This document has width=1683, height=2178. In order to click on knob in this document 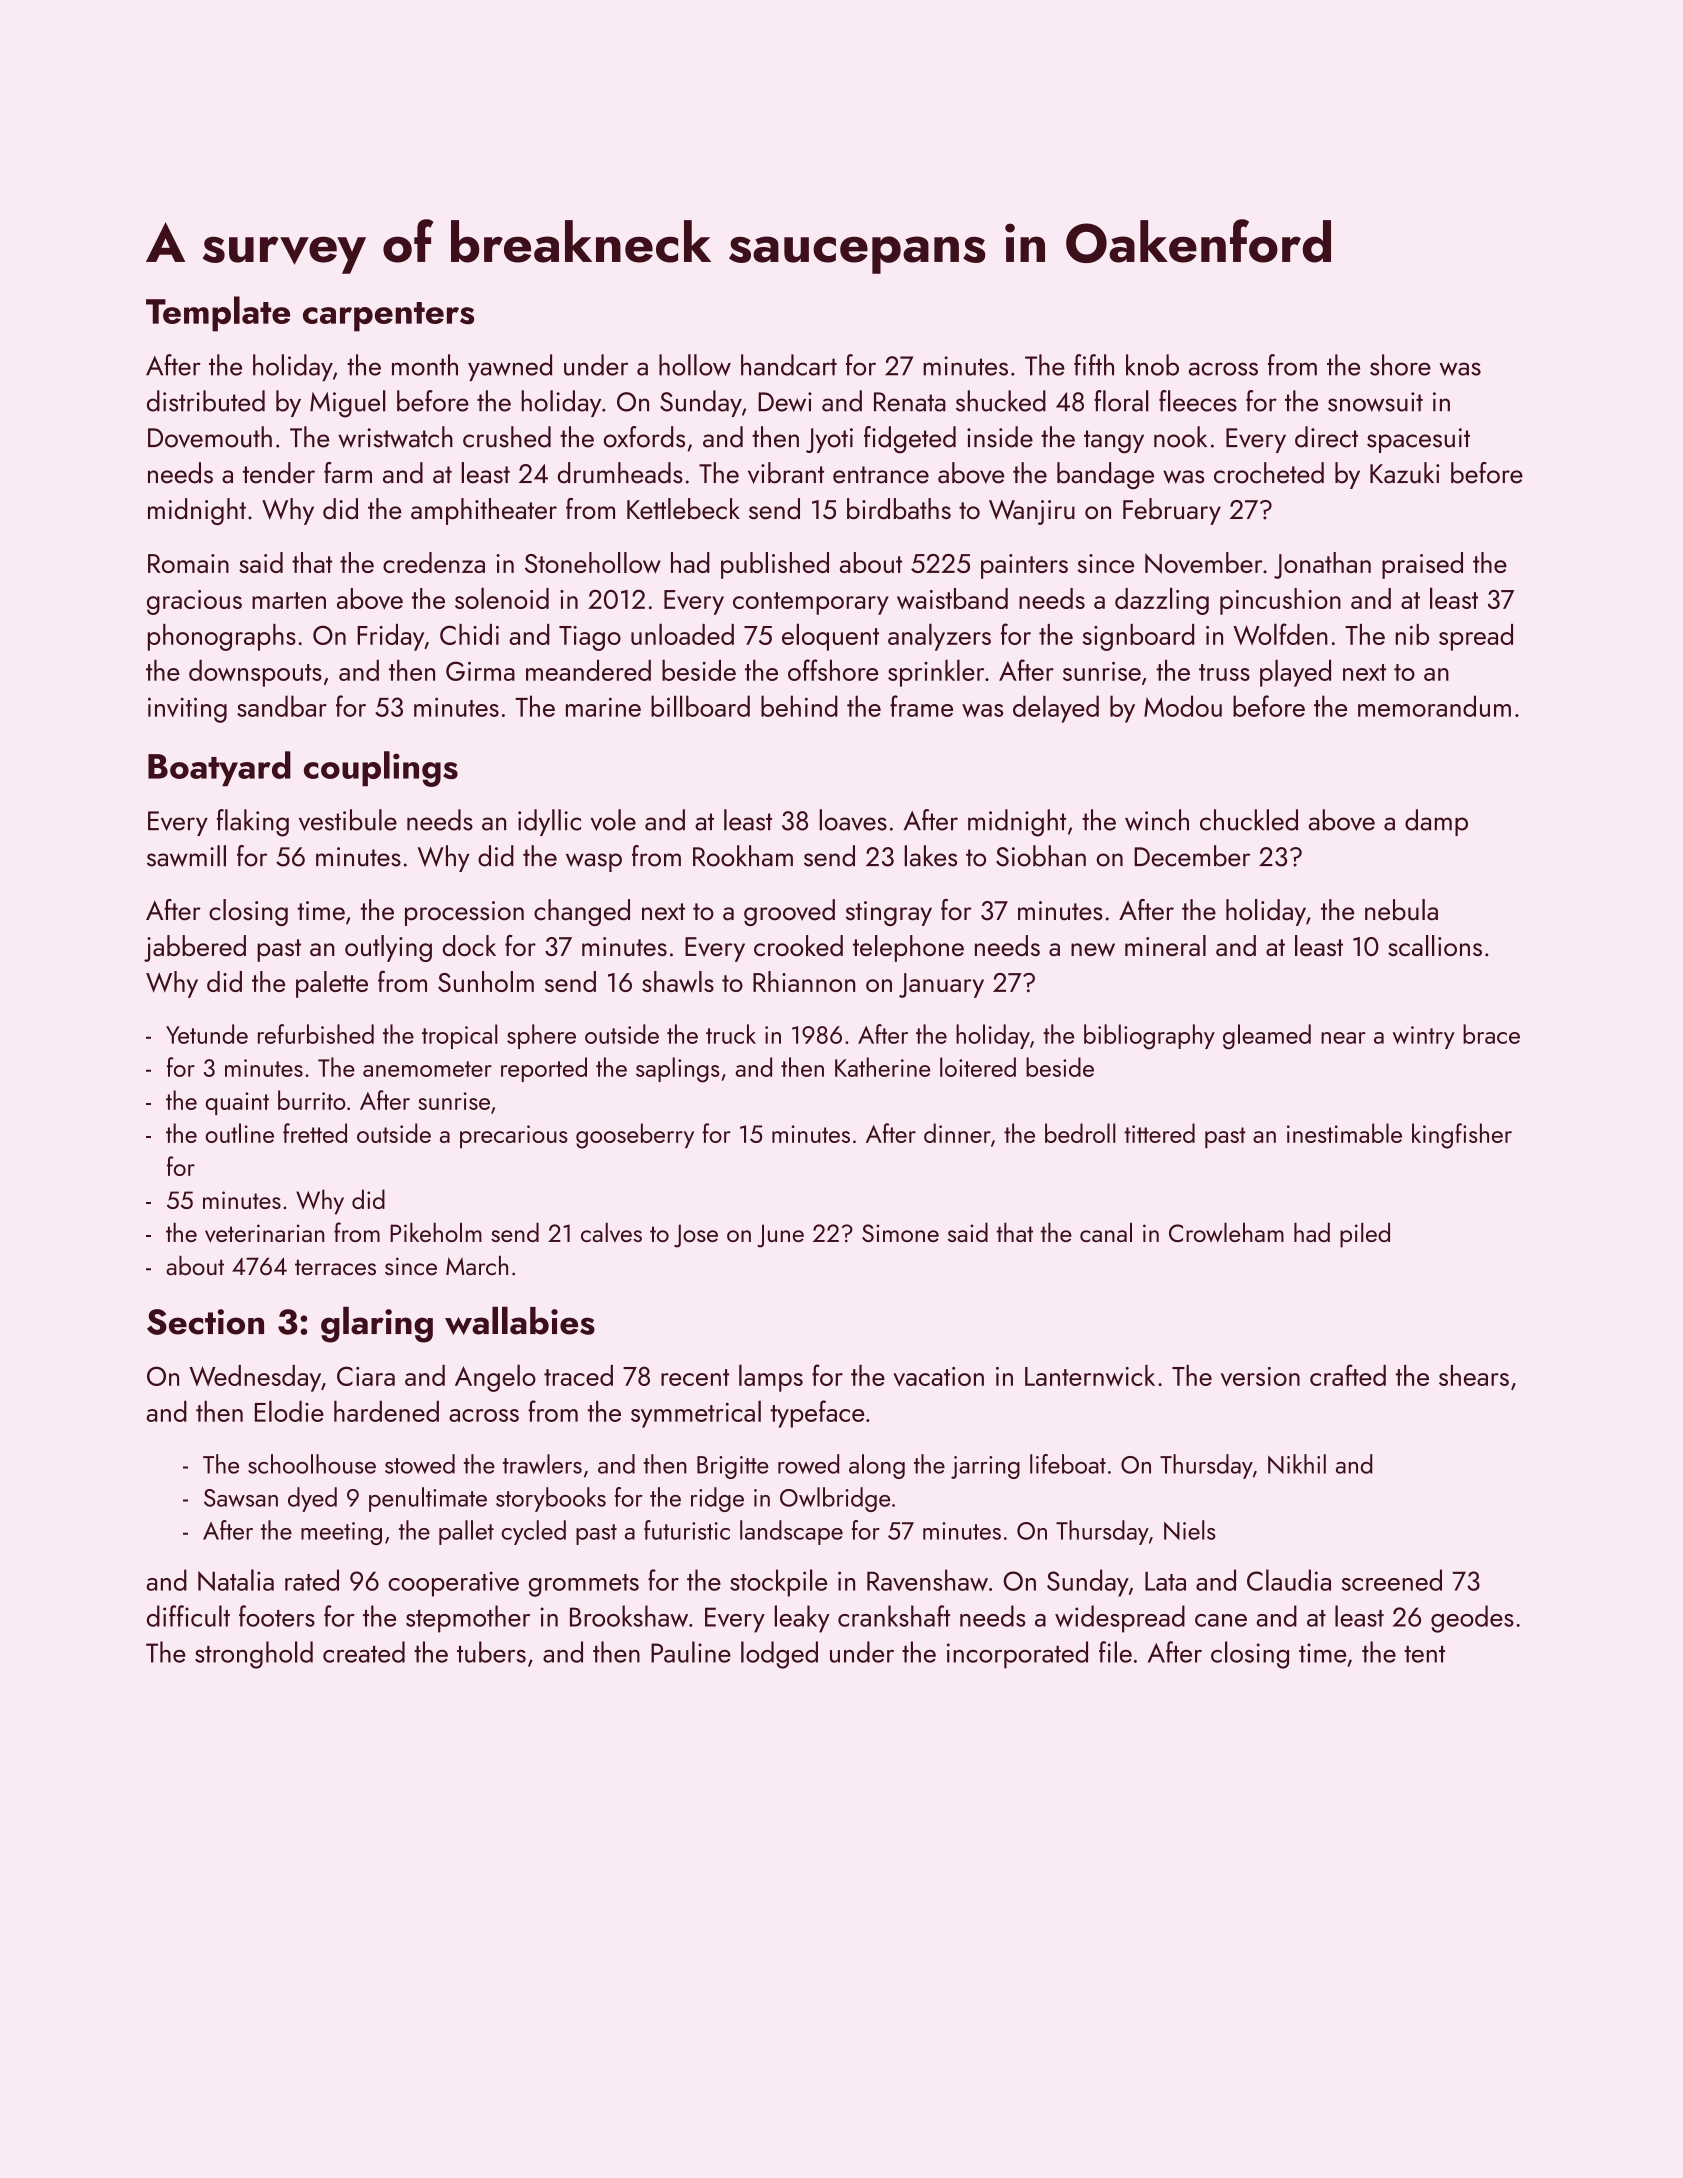, I will do `click(1152, 365)`.
